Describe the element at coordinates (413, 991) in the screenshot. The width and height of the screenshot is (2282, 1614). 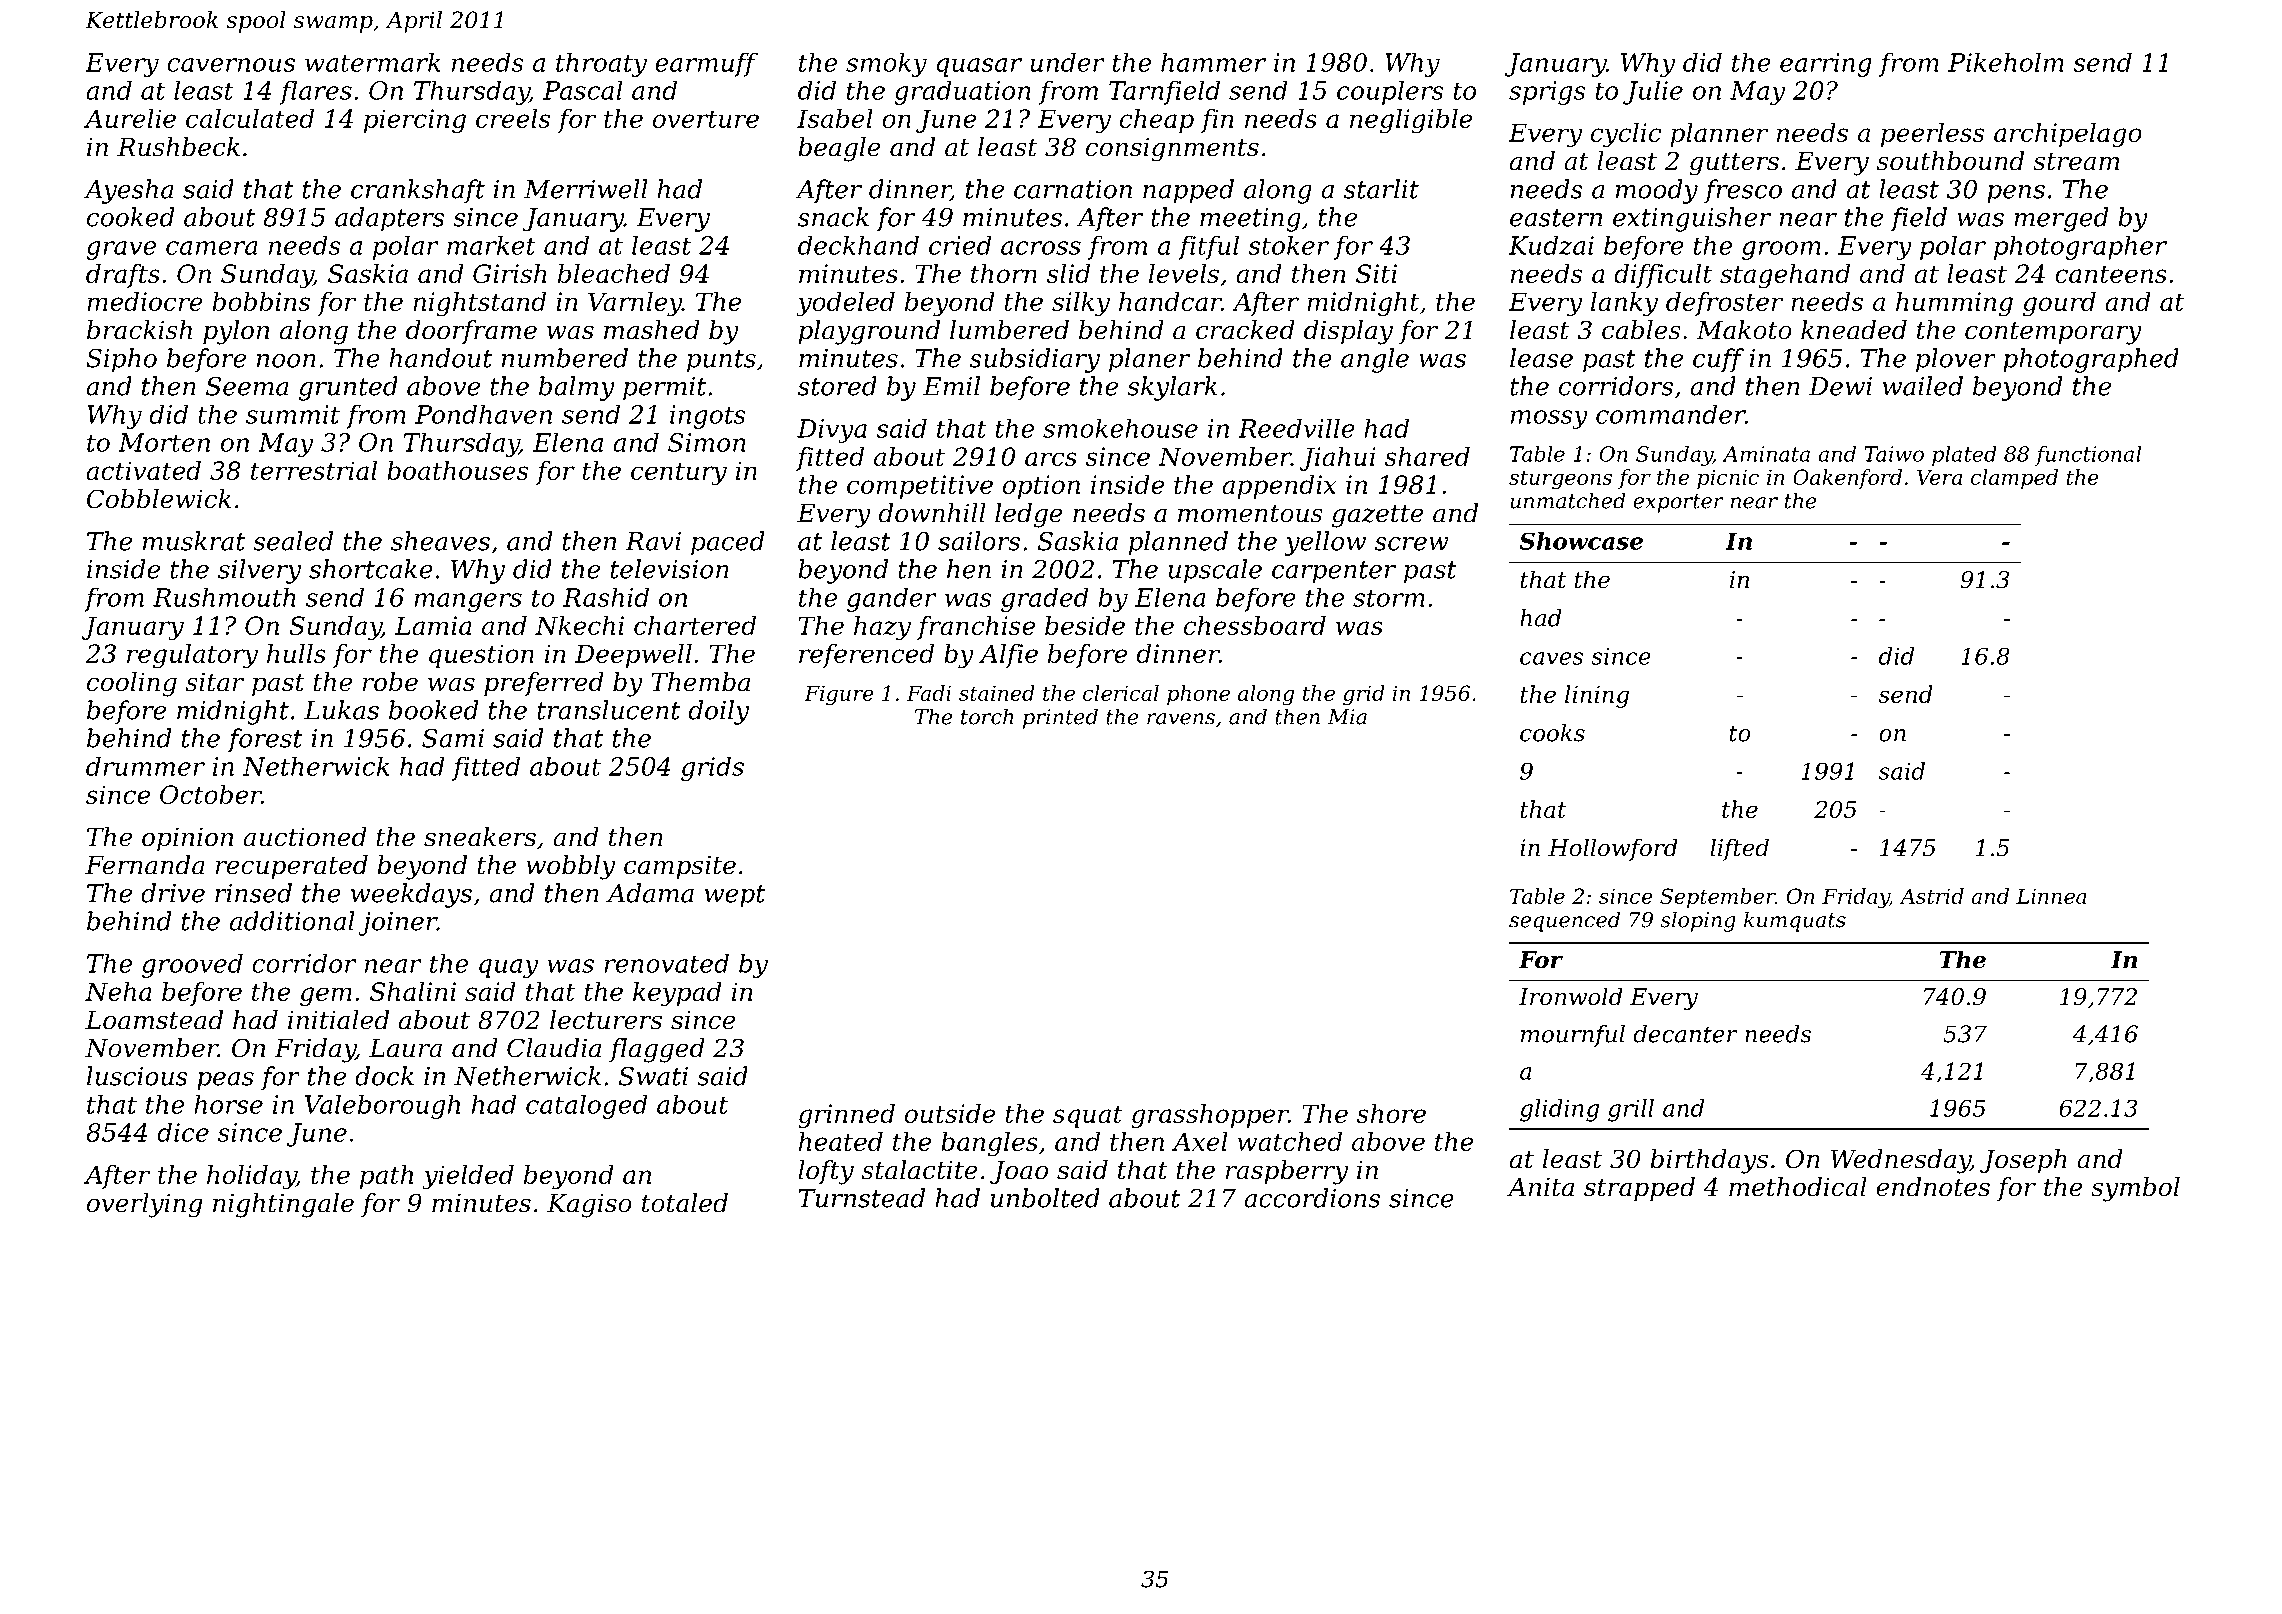
I see `Shalini` at that location.
